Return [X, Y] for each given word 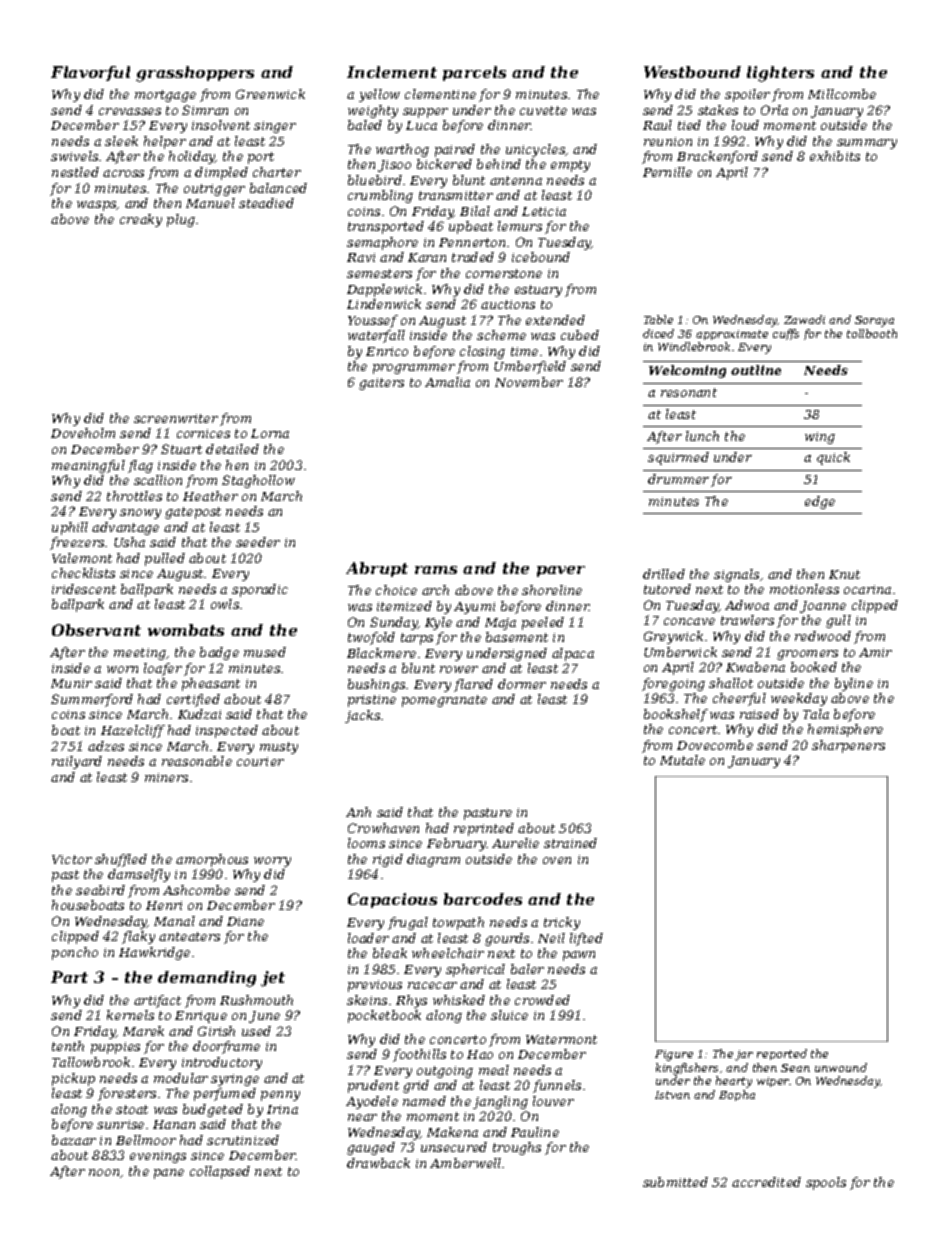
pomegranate [444, 701]
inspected [227, 731]
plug [181, 220]
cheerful [739, 699]
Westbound [692, 72]
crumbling [380, 196]
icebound [541, 257]
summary [867, 144]
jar [744, 1055]
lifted [586, 939]
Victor [72, 859]
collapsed [220, 1172]
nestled [75, 172]
